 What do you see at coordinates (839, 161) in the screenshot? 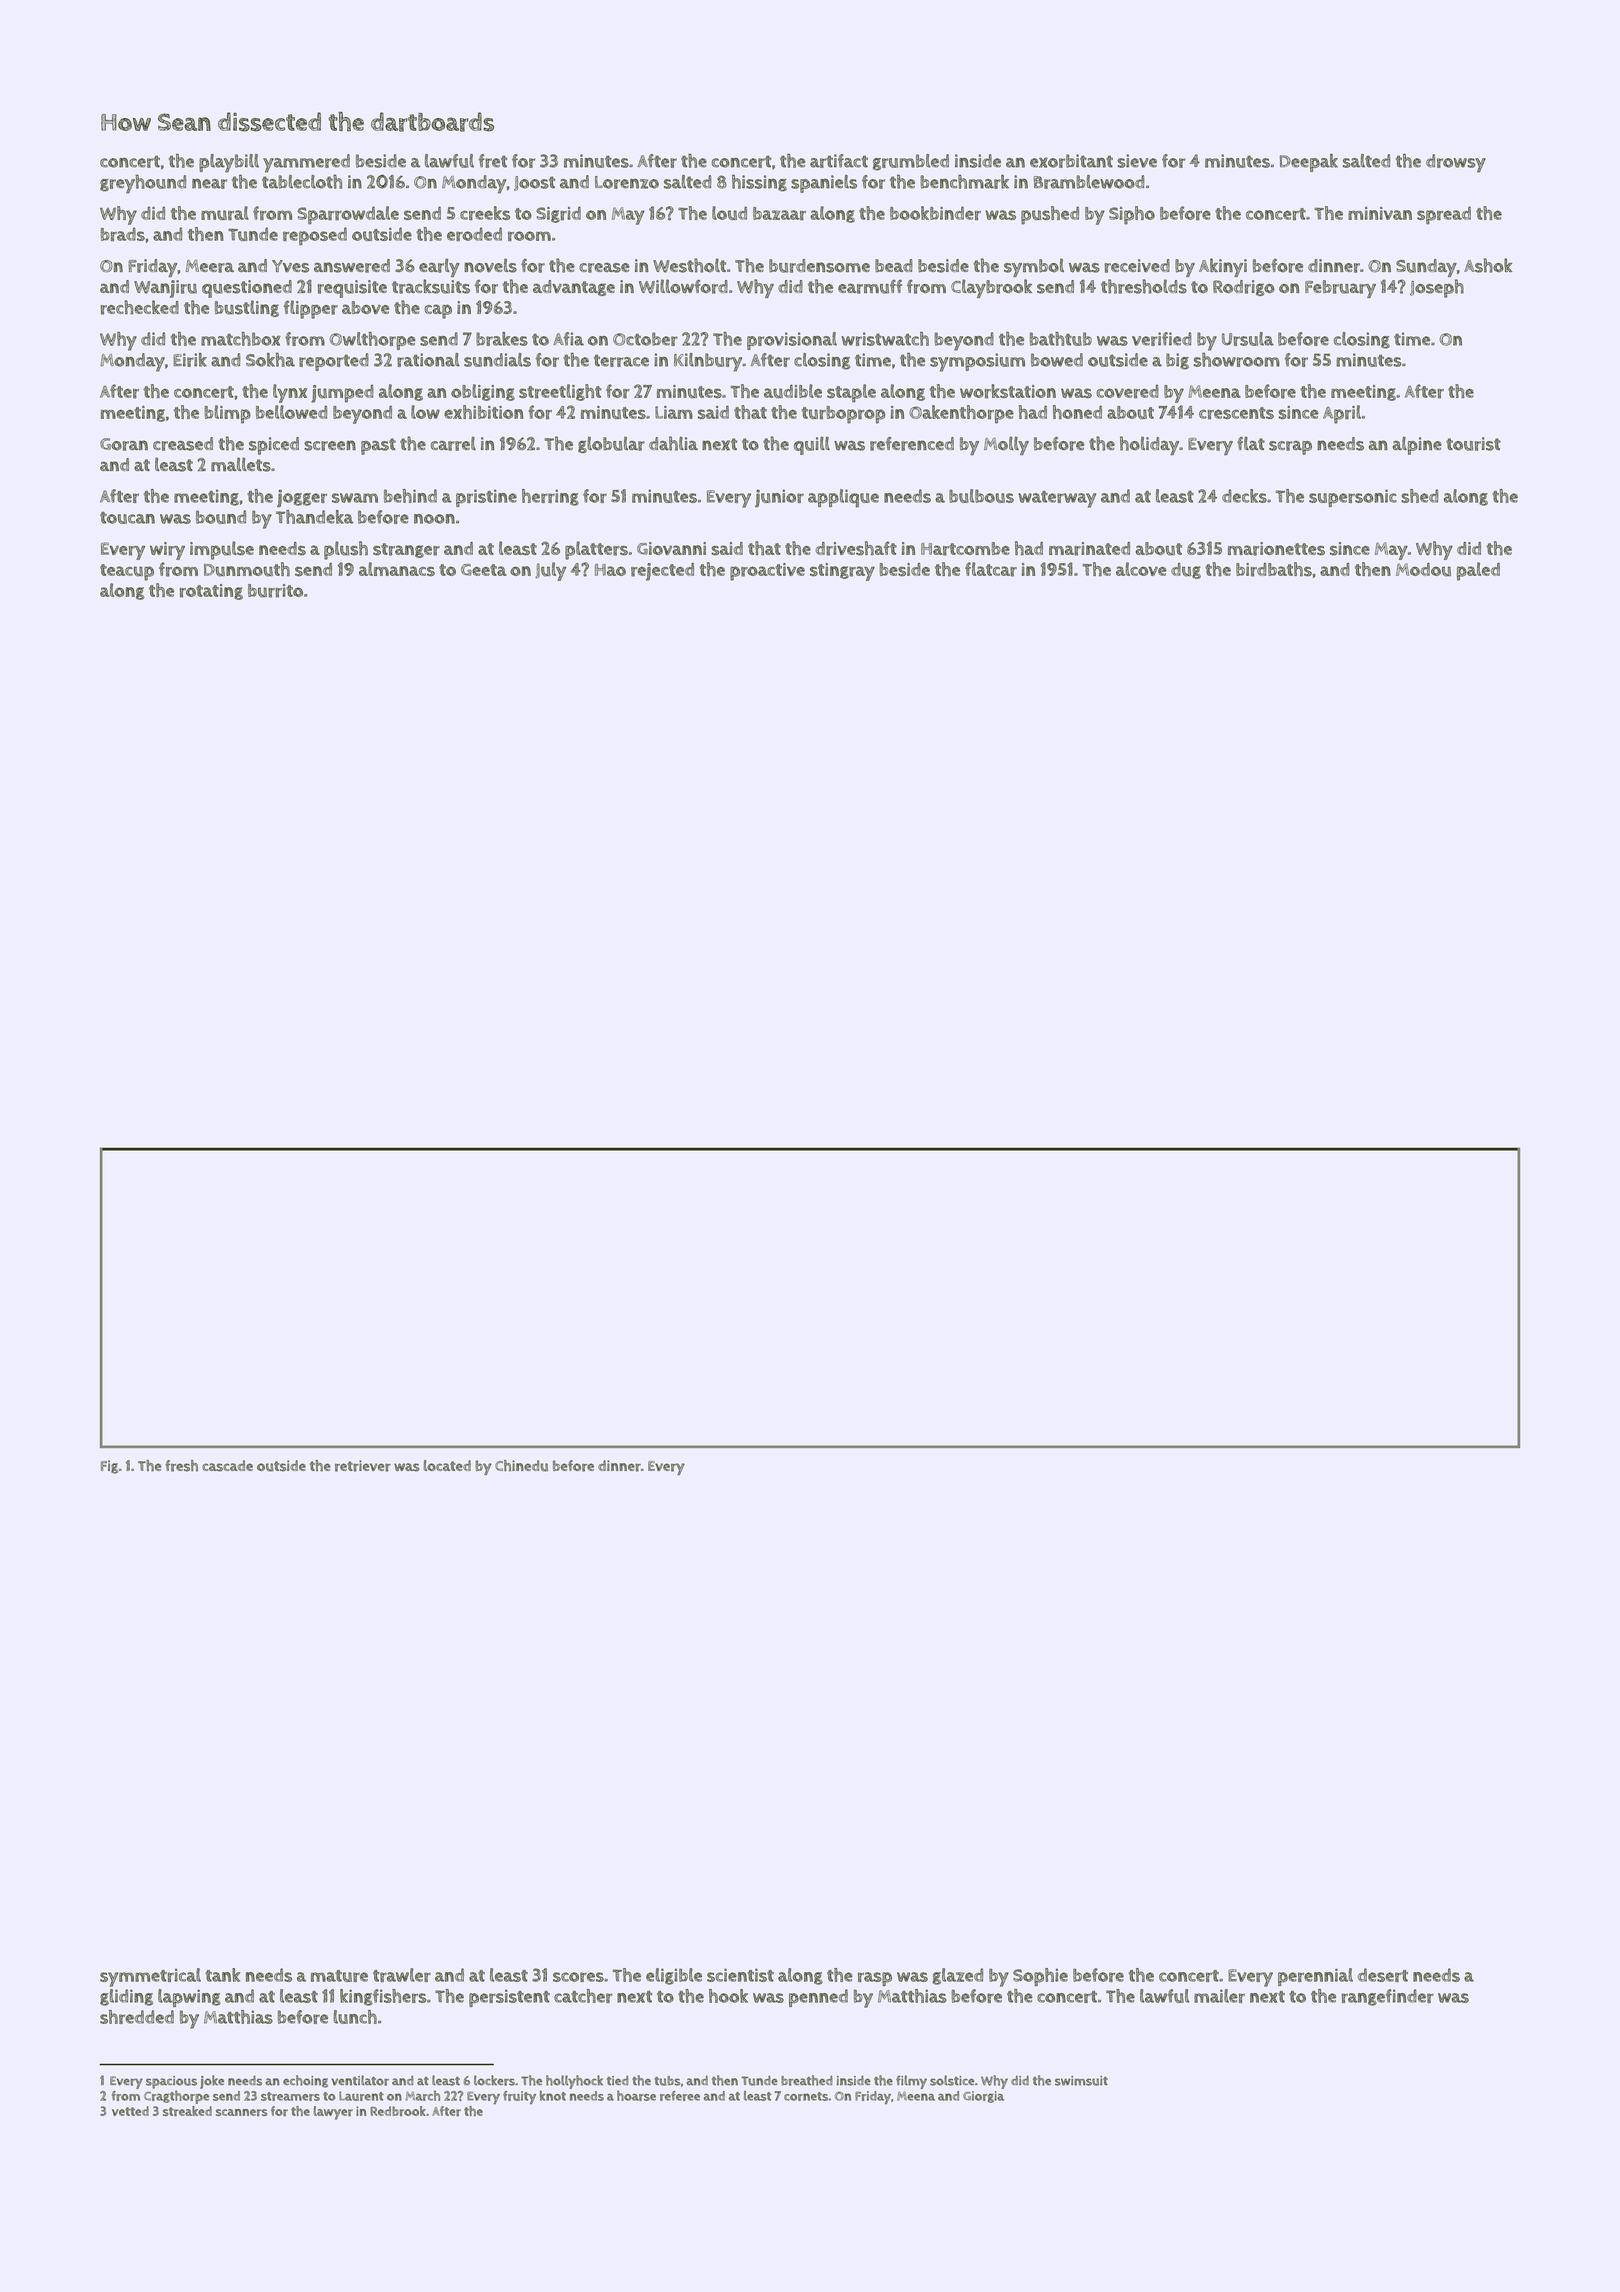
I see `artifact` at bounding box center [839, 161].
